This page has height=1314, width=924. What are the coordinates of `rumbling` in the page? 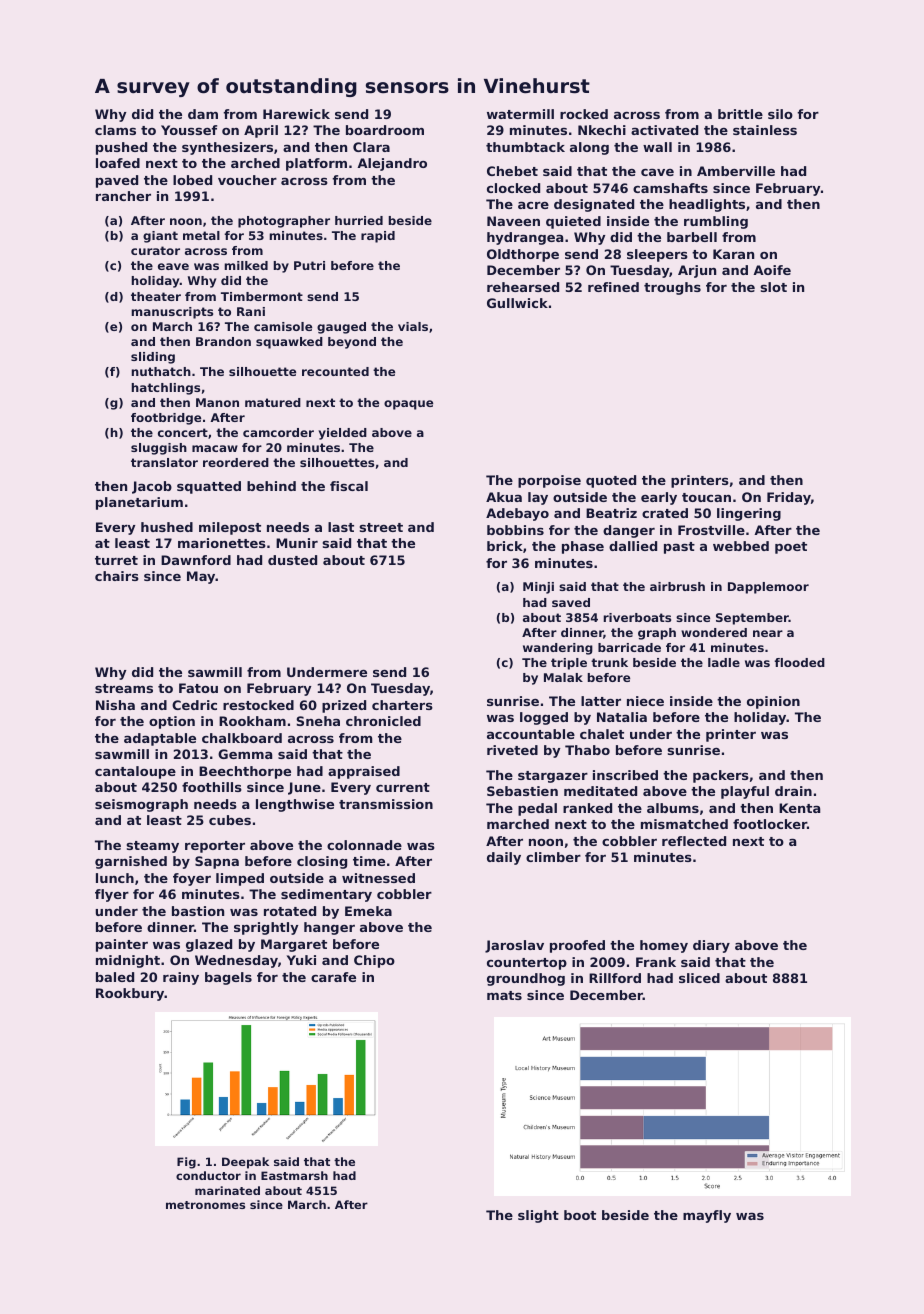 It's located at (716, 222).
